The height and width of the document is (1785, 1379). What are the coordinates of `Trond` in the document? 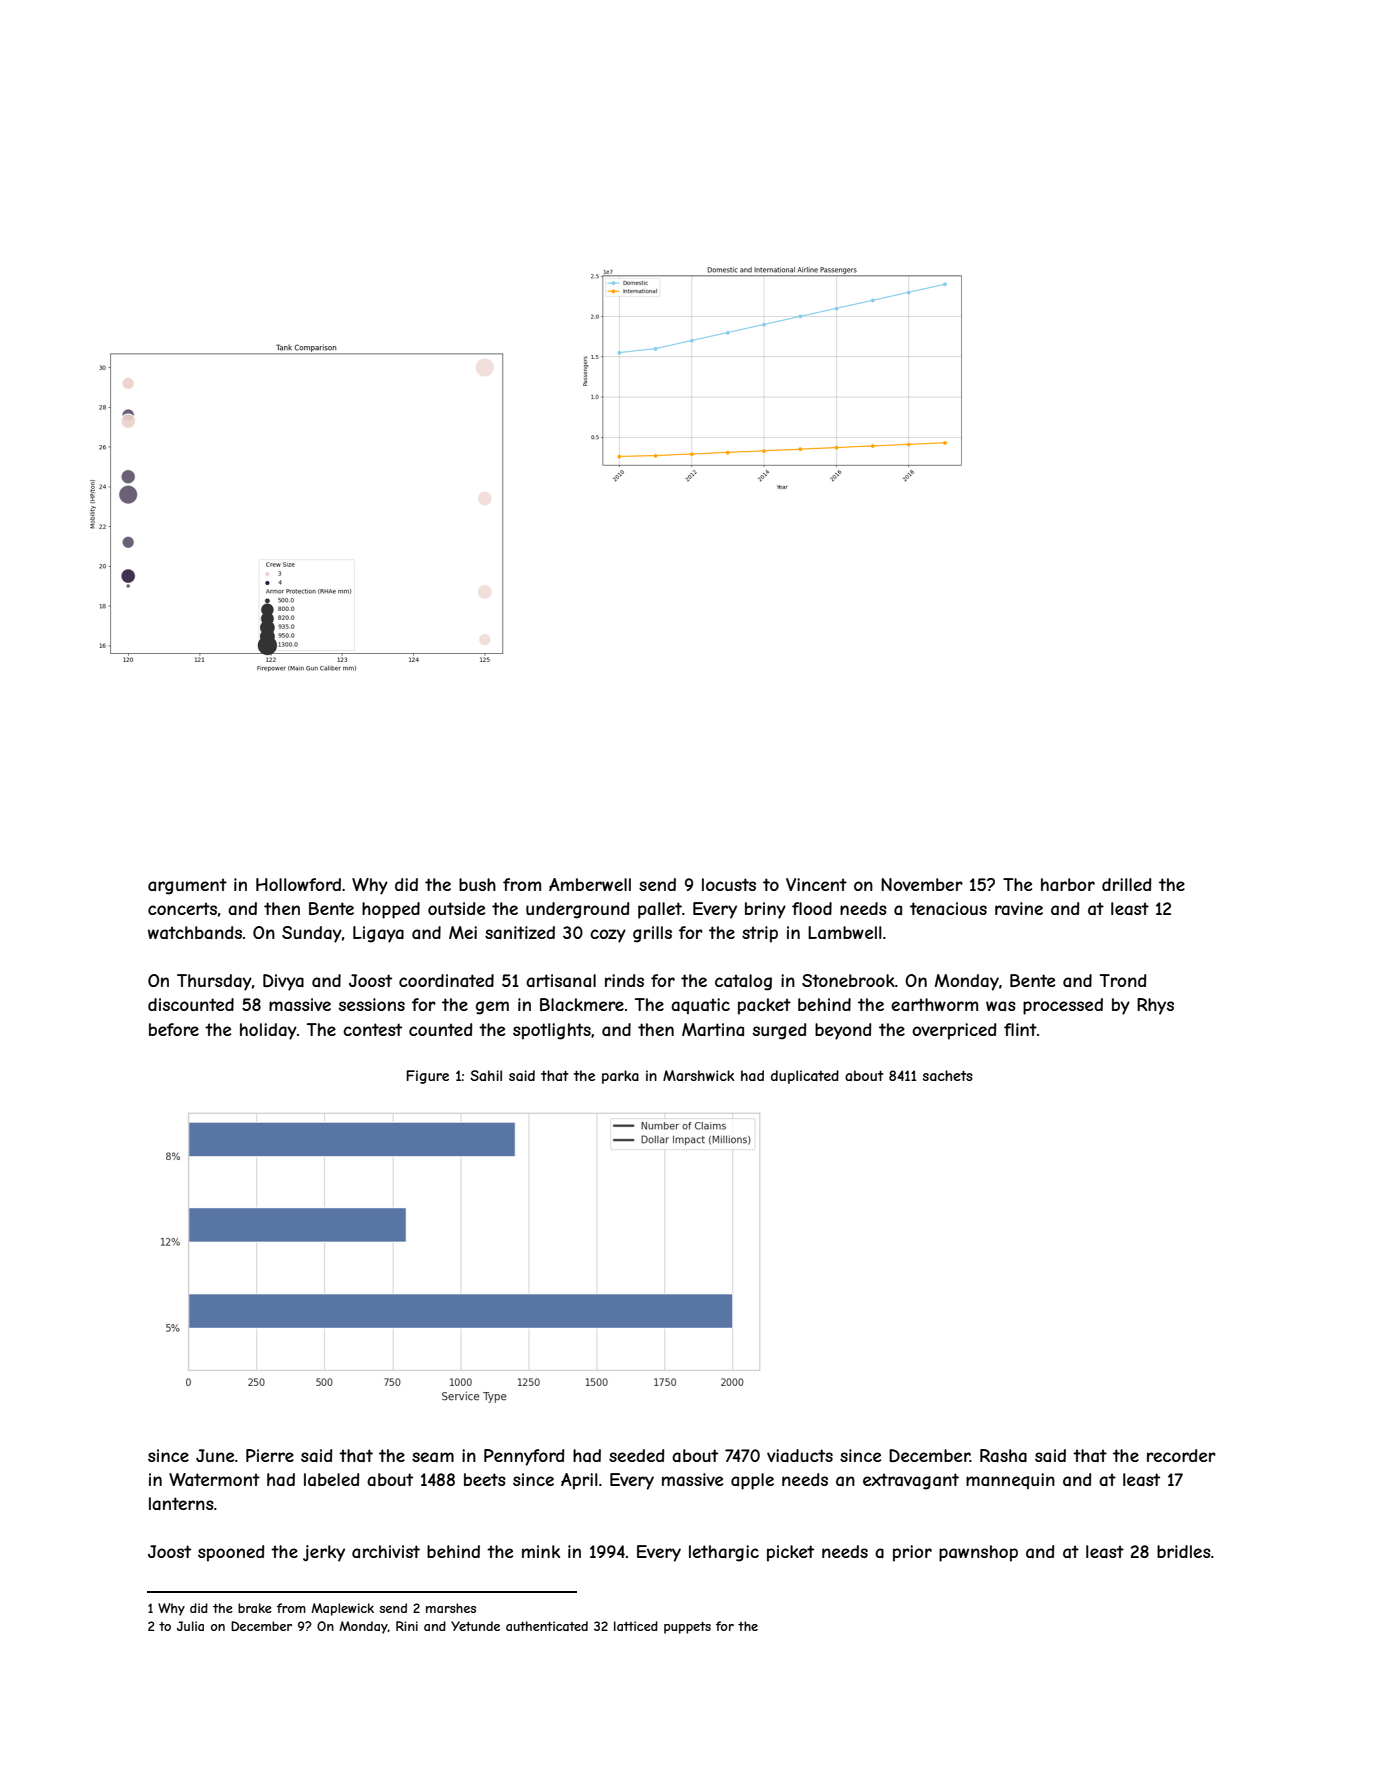 It's located at (1123, 980).
